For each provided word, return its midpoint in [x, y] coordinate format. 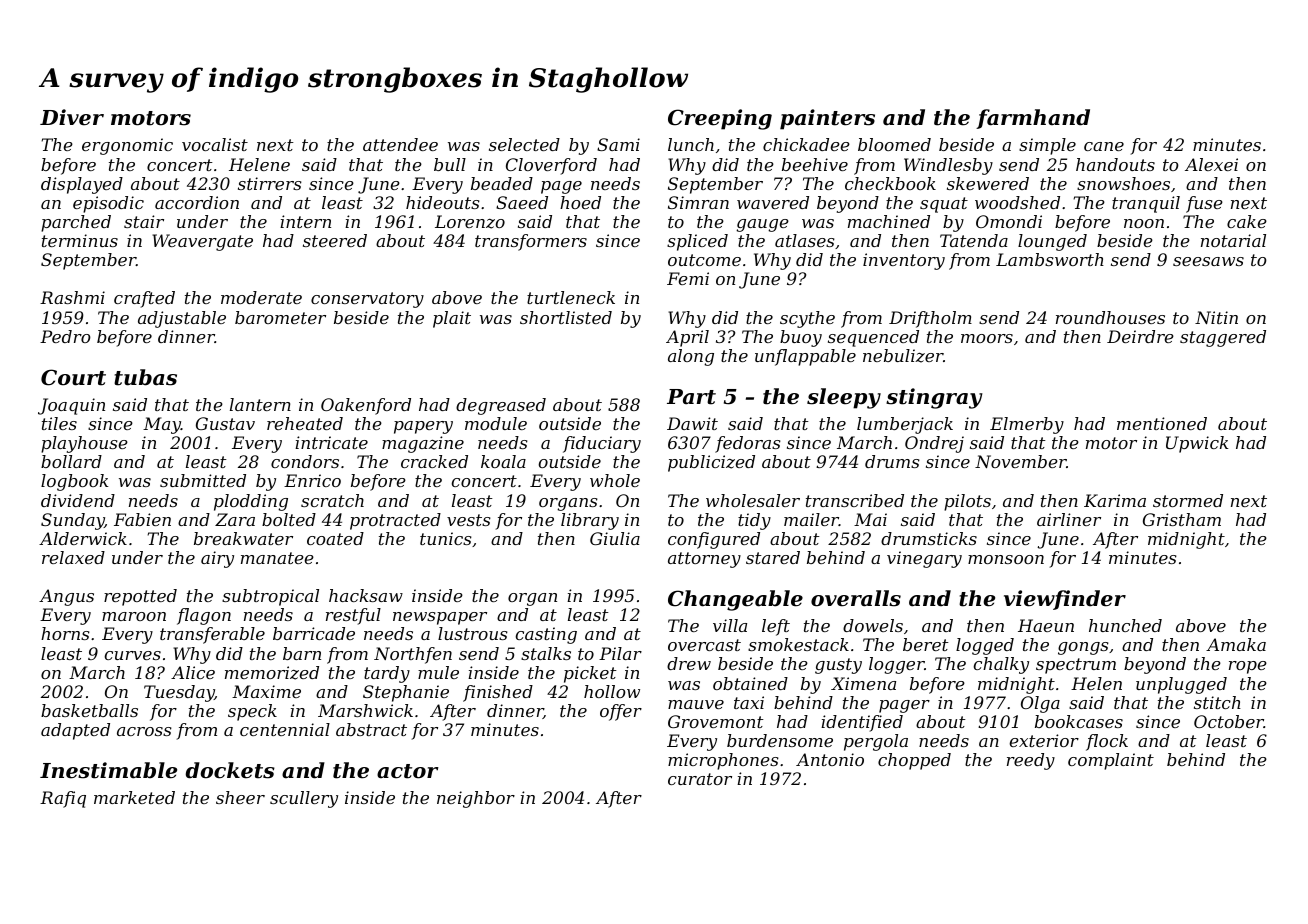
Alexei [1211, 164]
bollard [71, 461]
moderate [261, 297]
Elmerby [1027, 425]
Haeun [1046, 625]
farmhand [1033, 119]
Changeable [735, 600]
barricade [314, 633]
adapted [75, 731]
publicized [711, 463]
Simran [698, 202]
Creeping [720, 119]
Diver [72, 117]
